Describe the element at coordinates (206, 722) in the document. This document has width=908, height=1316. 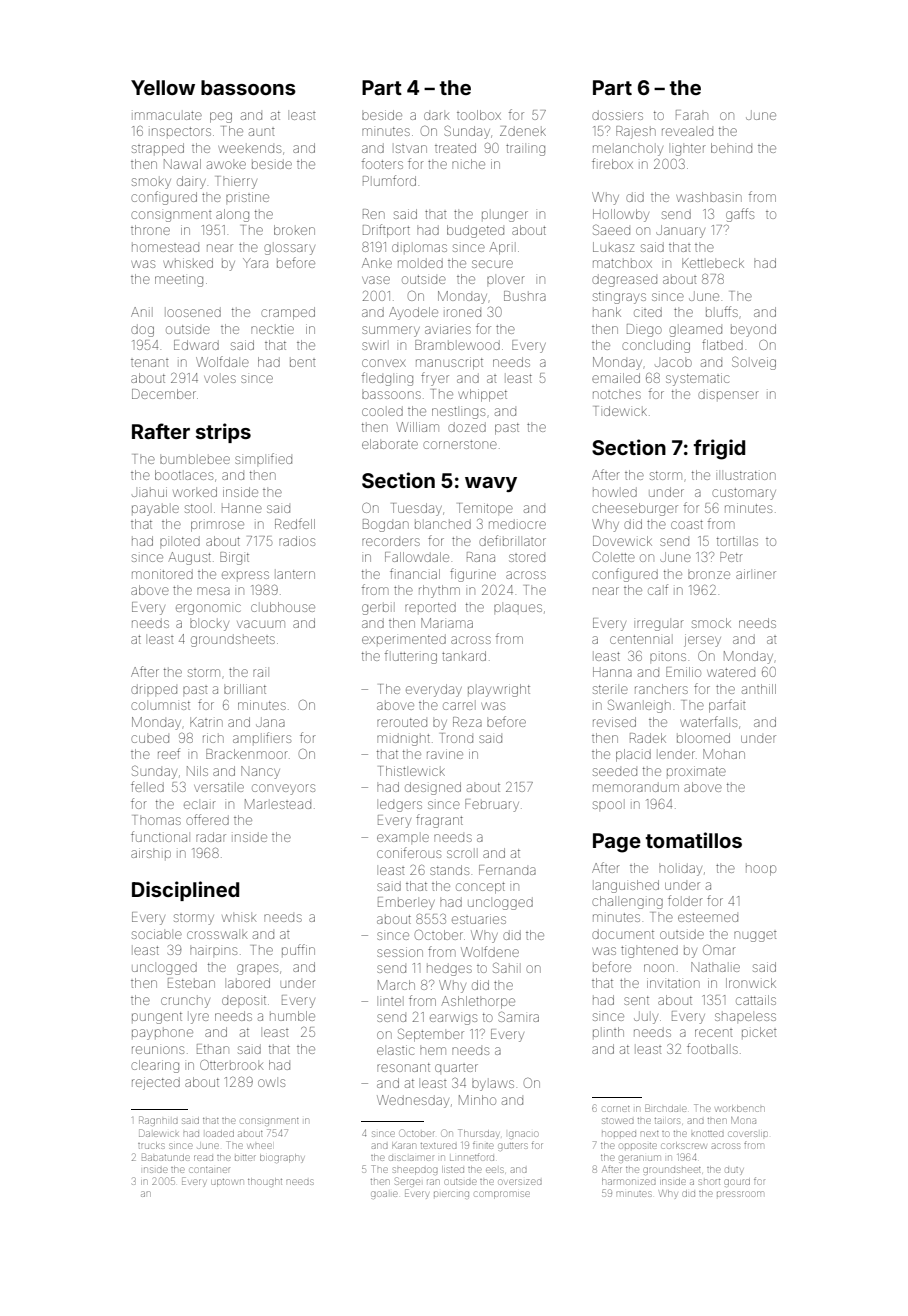
I see `Katrin` at that location.
